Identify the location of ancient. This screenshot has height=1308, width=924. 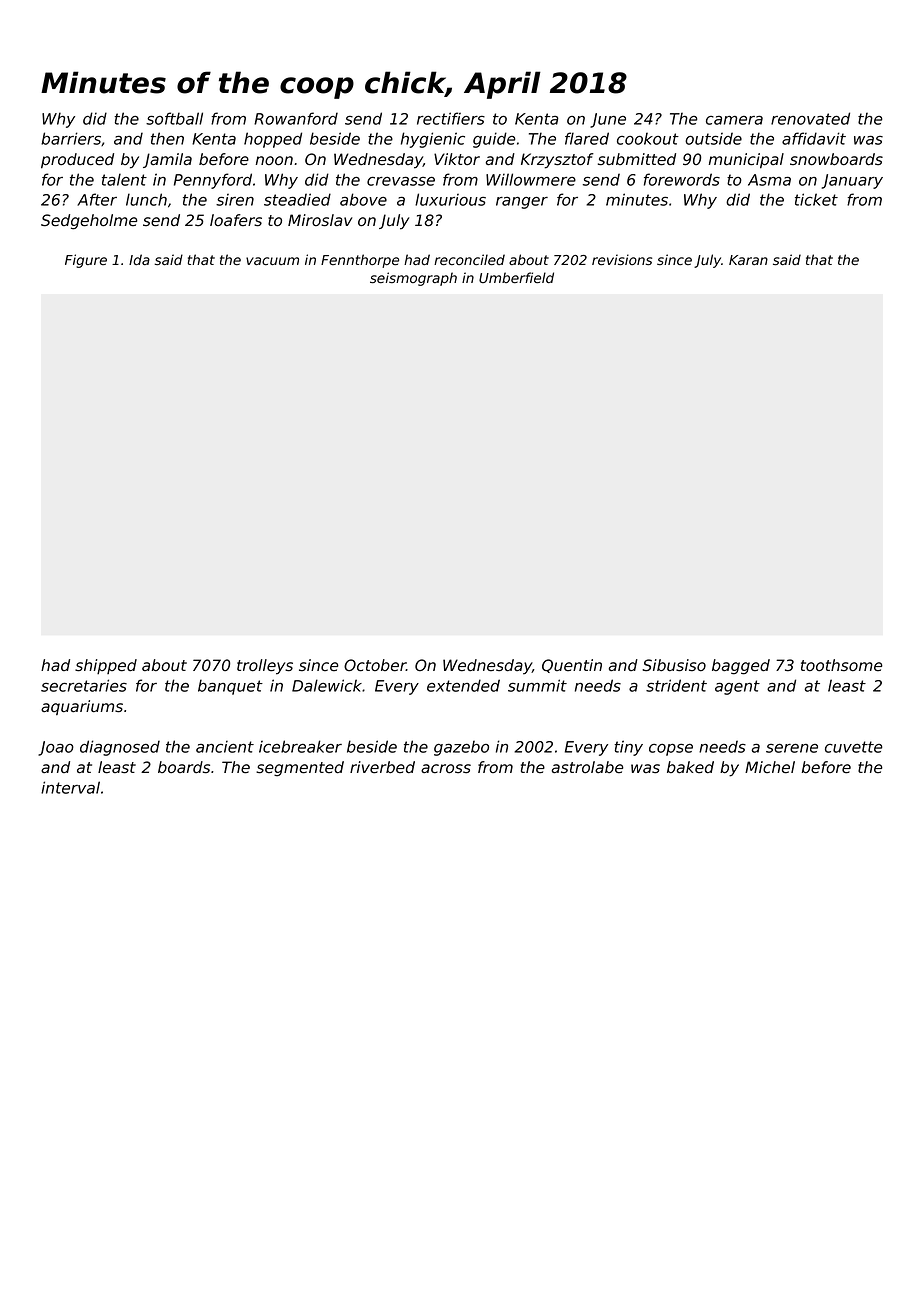
(225, 746).
